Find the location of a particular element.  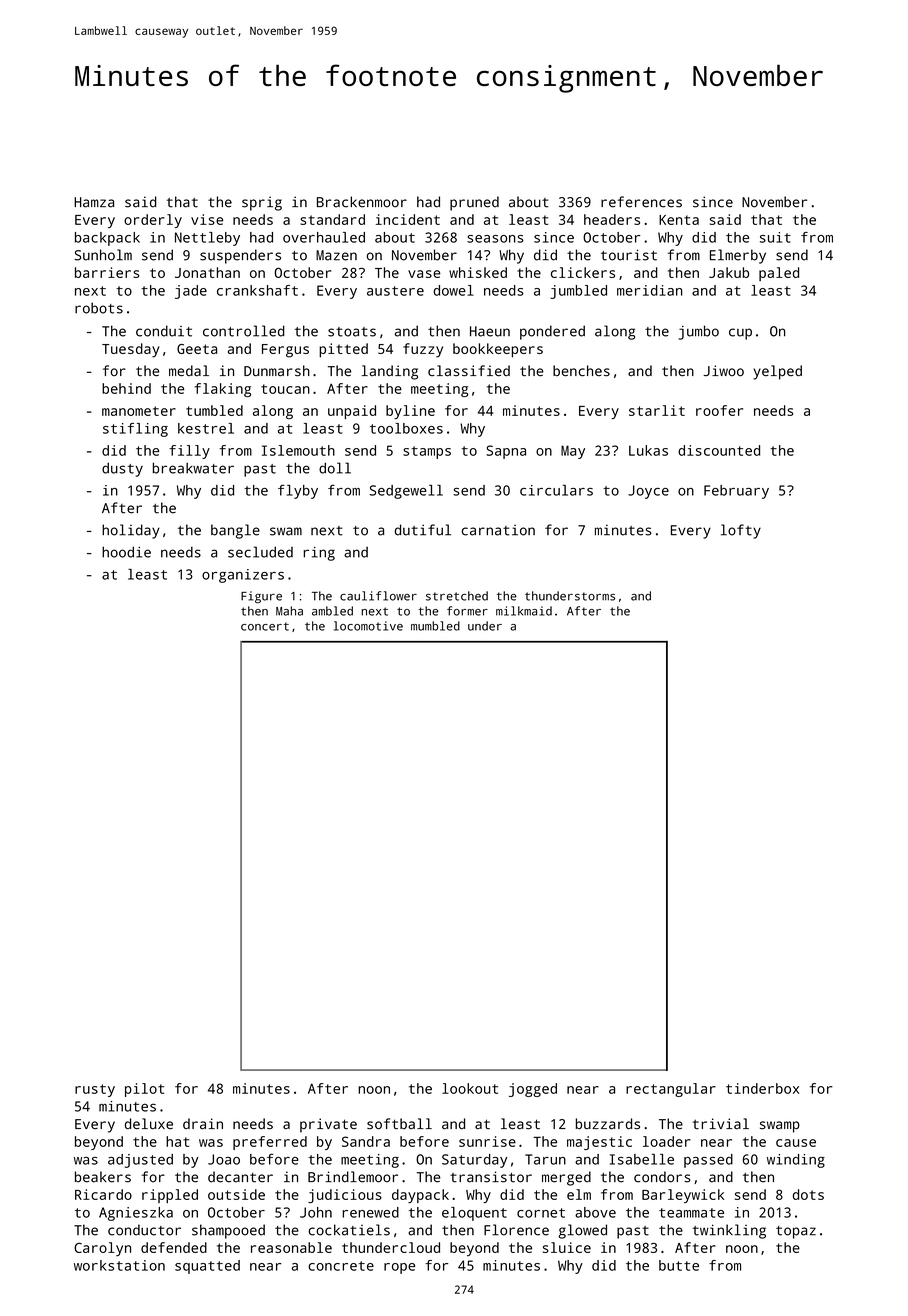

rusty is located at coordinates (95, 1090).
